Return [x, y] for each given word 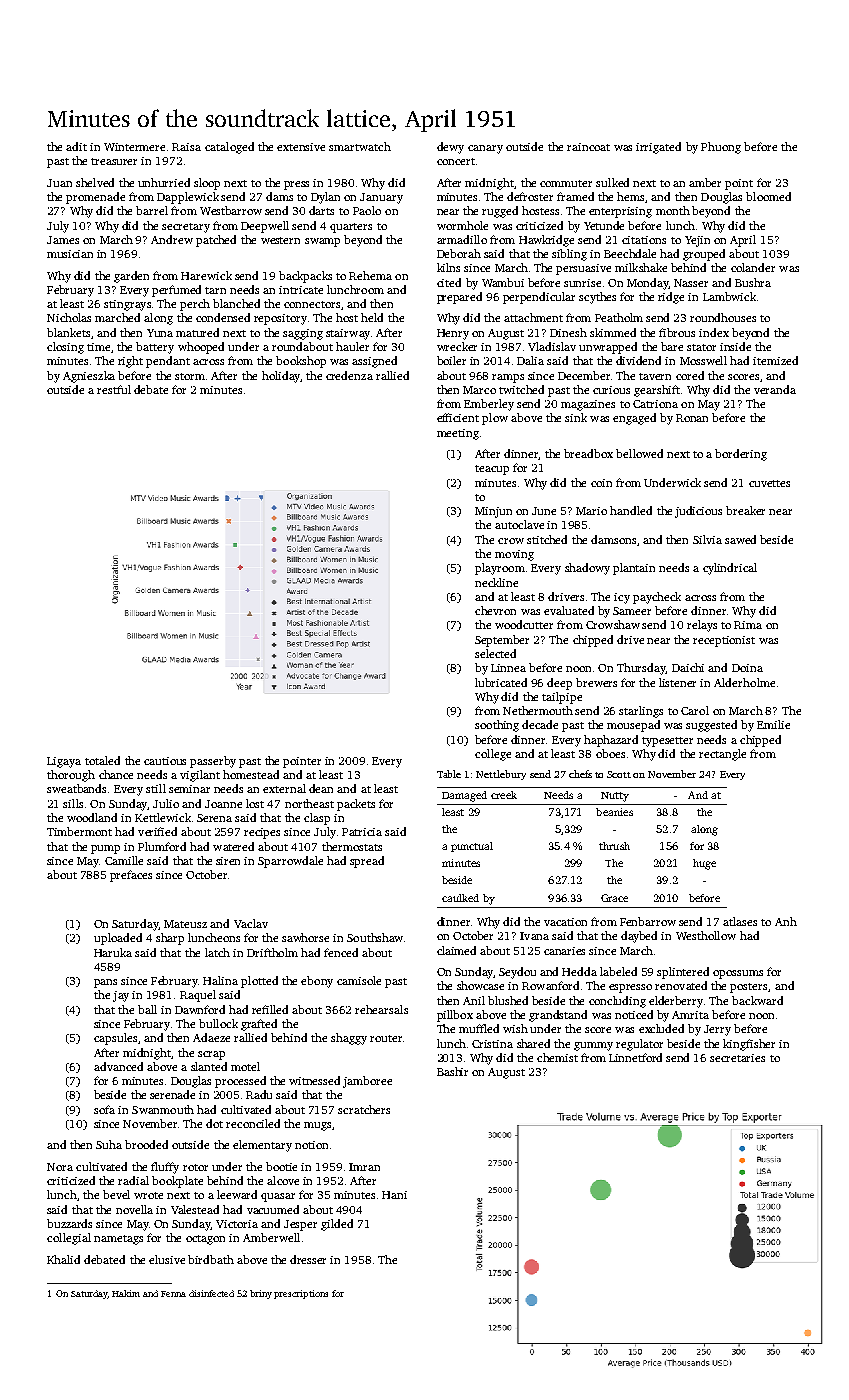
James [63, 240]
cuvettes [769, 483]
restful [114, 389]
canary [485, 149]
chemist [557, 1057]
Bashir [452, 1071]
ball [147, 1009]
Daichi [688, 667]
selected [495, 653]
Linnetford [635, 1057]
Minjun [493, 512]
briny [261, 1294]
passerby [213, 762]
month [673, 210]
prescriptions [301, 1294]
